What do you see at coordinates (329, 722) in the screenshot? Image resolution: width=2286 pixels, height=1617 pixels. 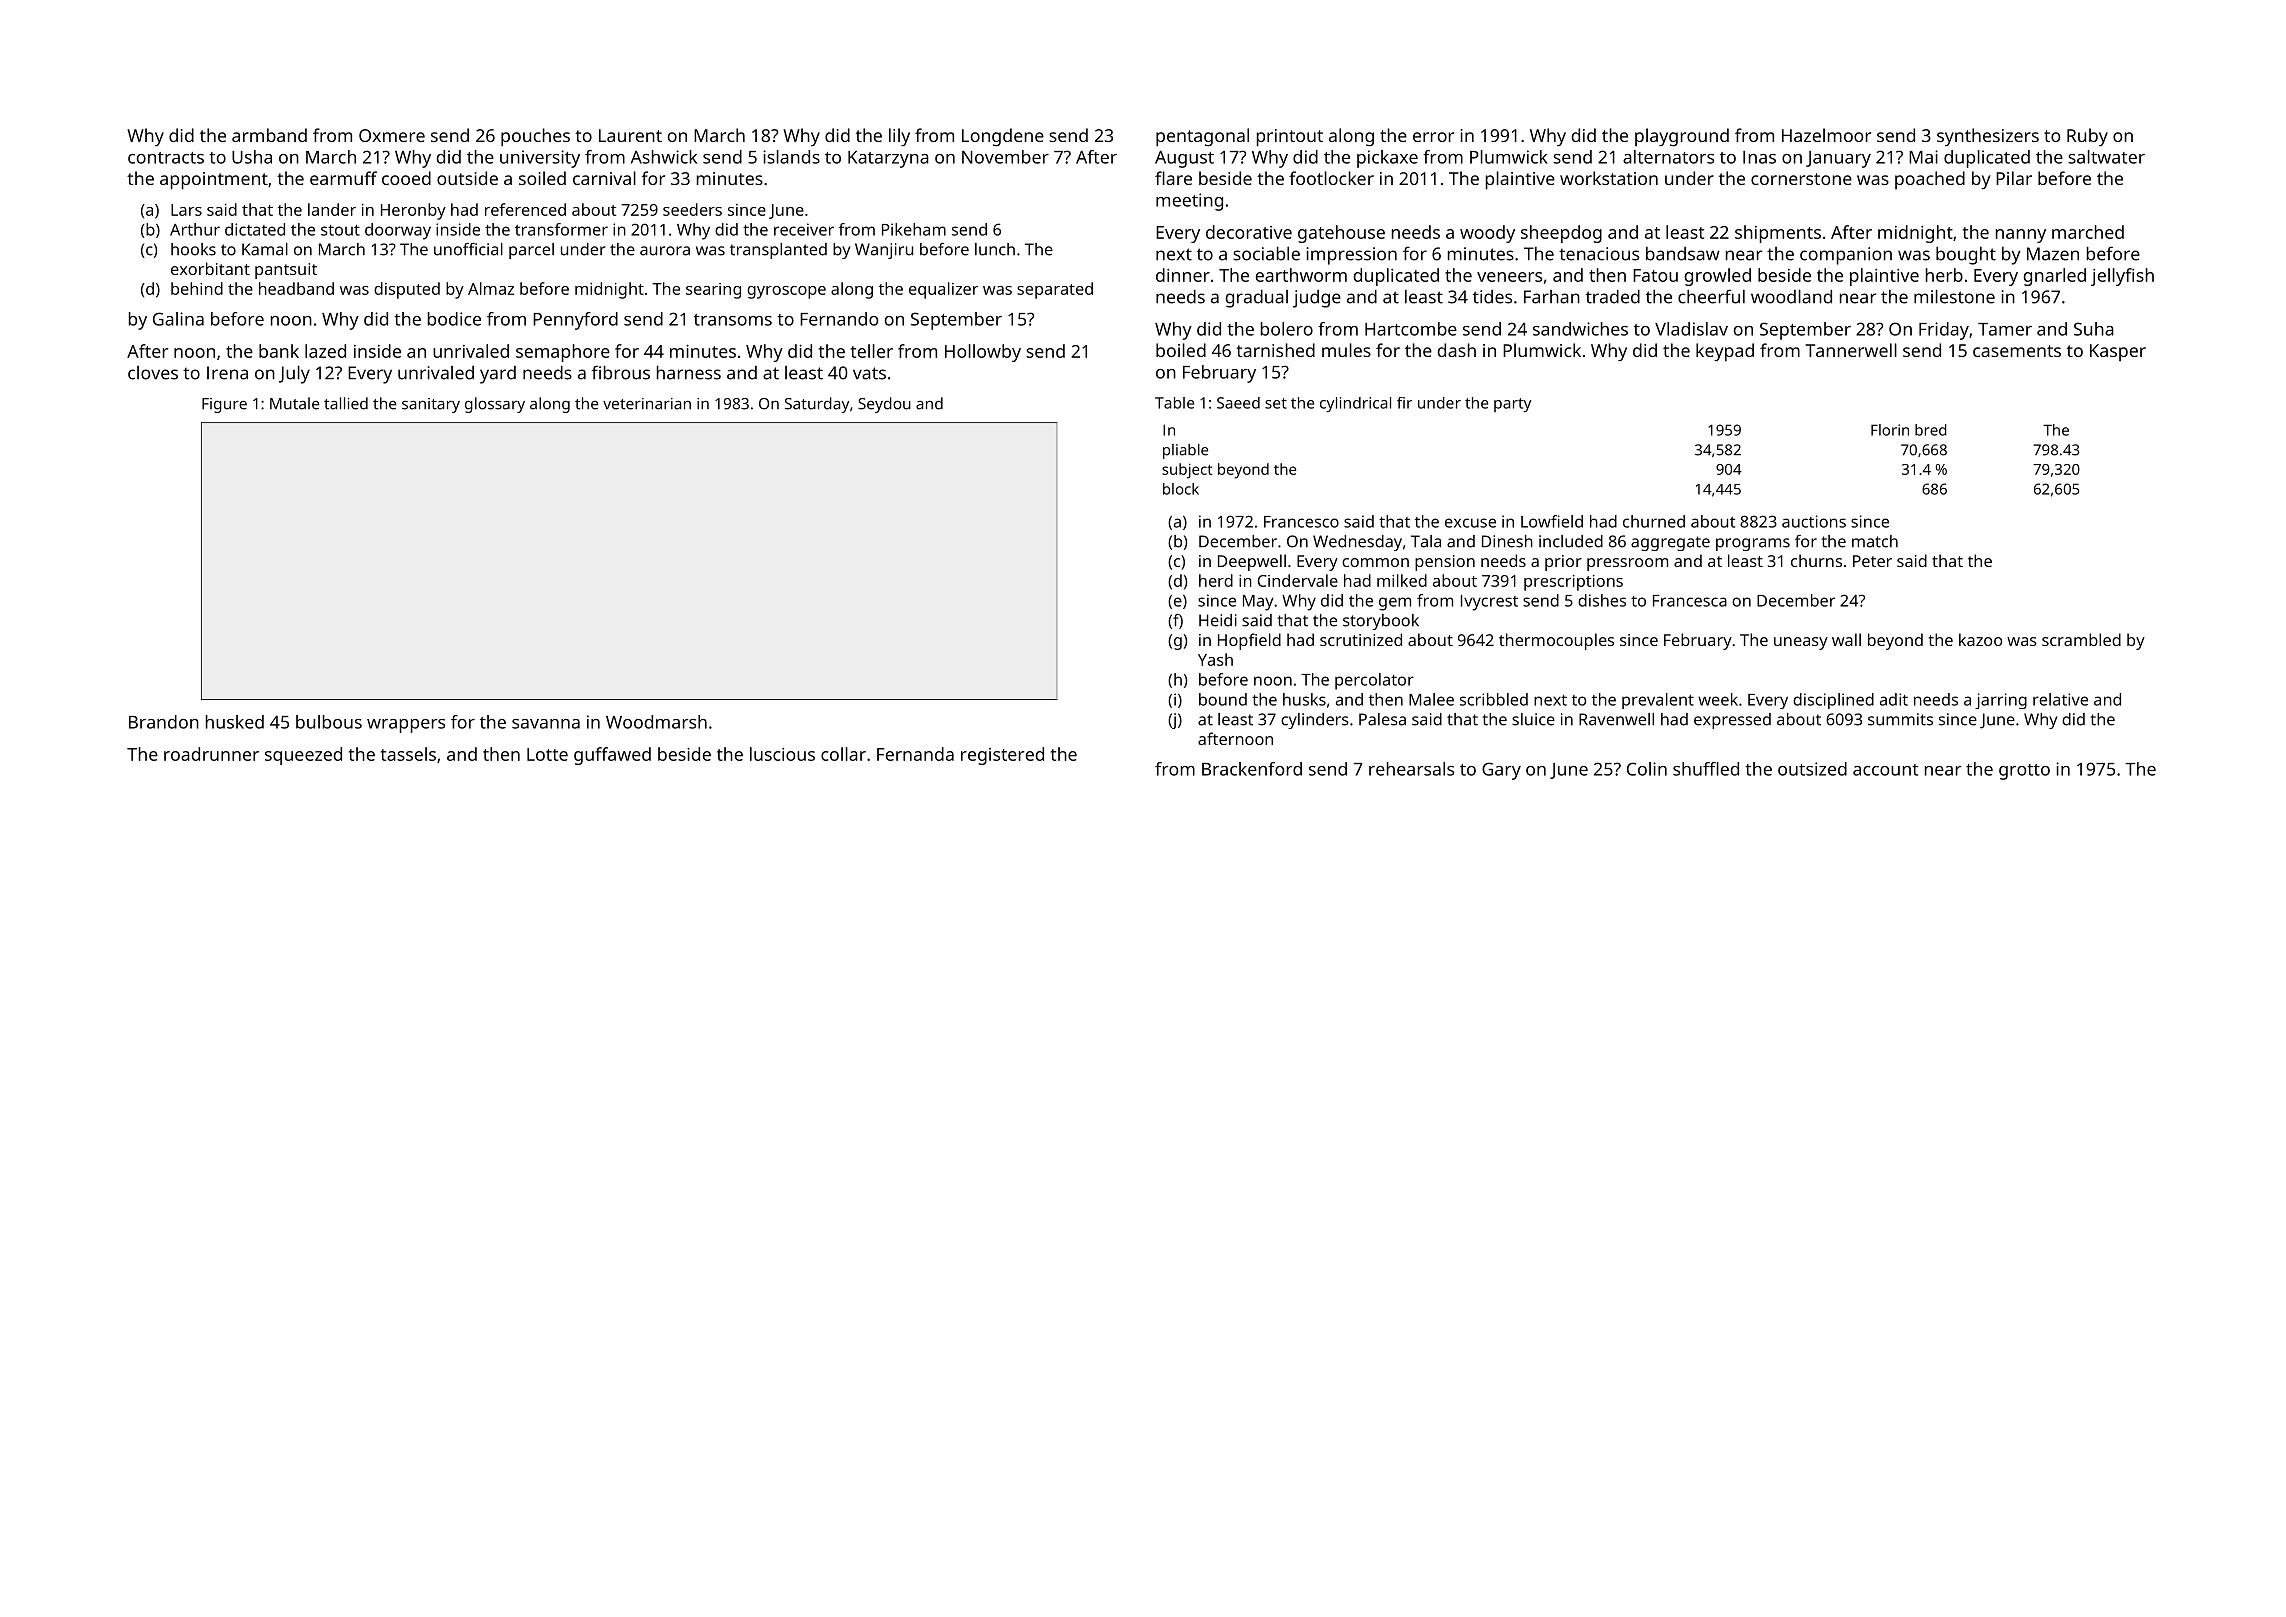 I see `bulbous` at bounding box center [329, 722].
